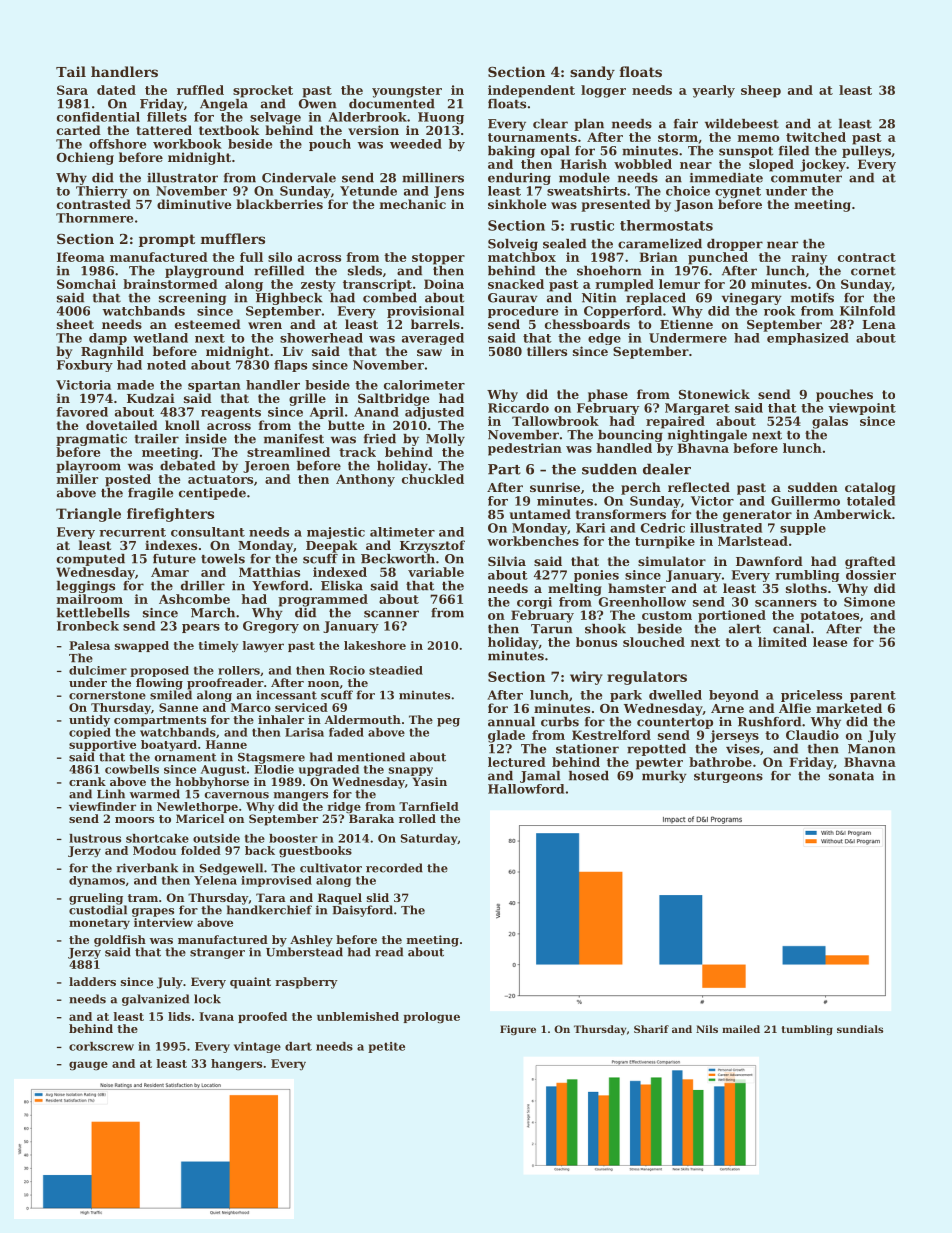 The height and width of the screenshot is (1233, 952). Describe the element at coordinates (394, 868) in the screenshot. I see `recorded` at that location.
